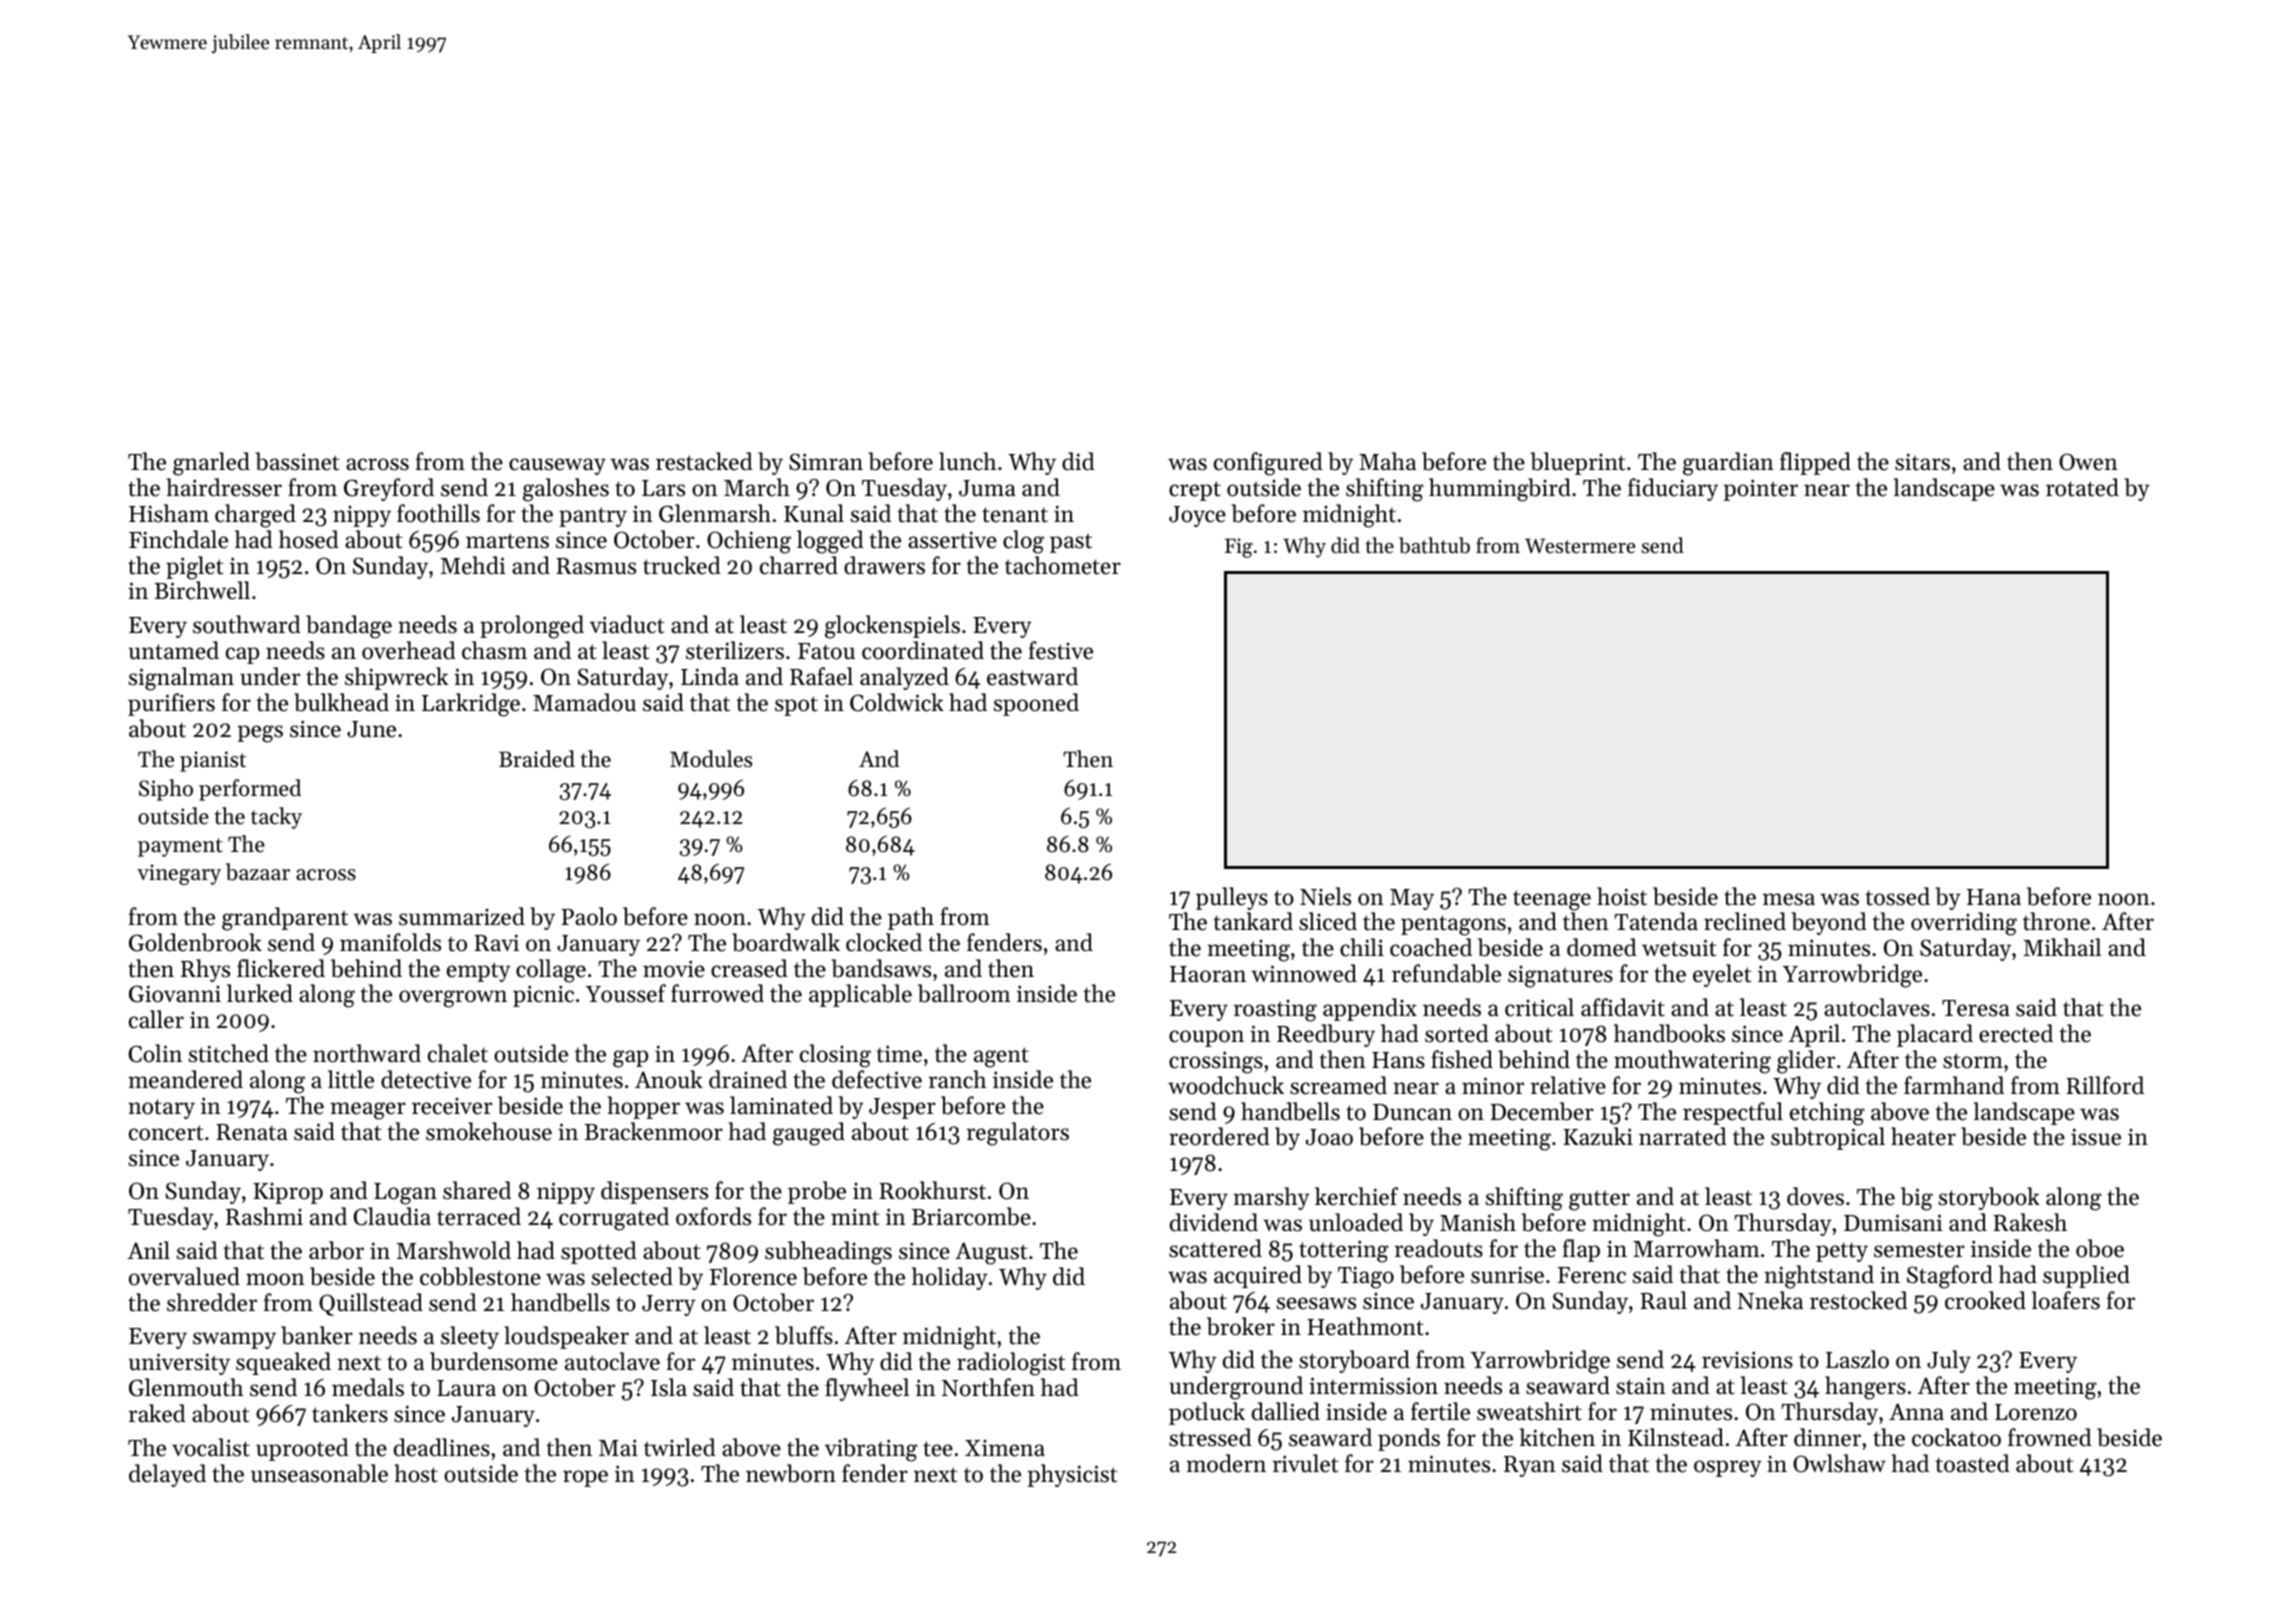 The height and width of the screenshot is (1620, 2292). Describe the element at coordinates (2088, 462) in the screenshot. I see `Owen` at that location.
